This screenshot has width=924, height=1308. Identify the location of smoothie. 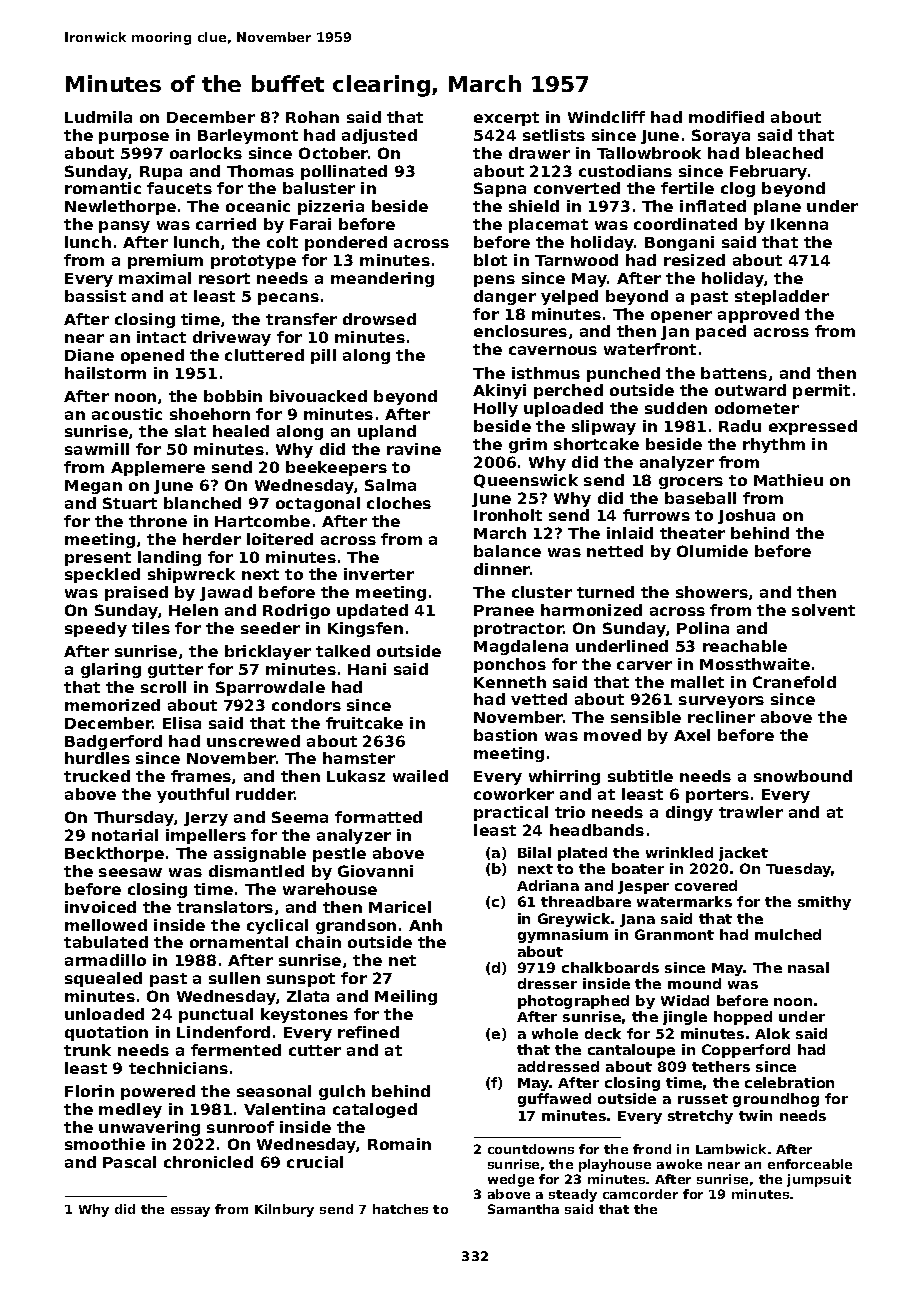
(105, 1144).
